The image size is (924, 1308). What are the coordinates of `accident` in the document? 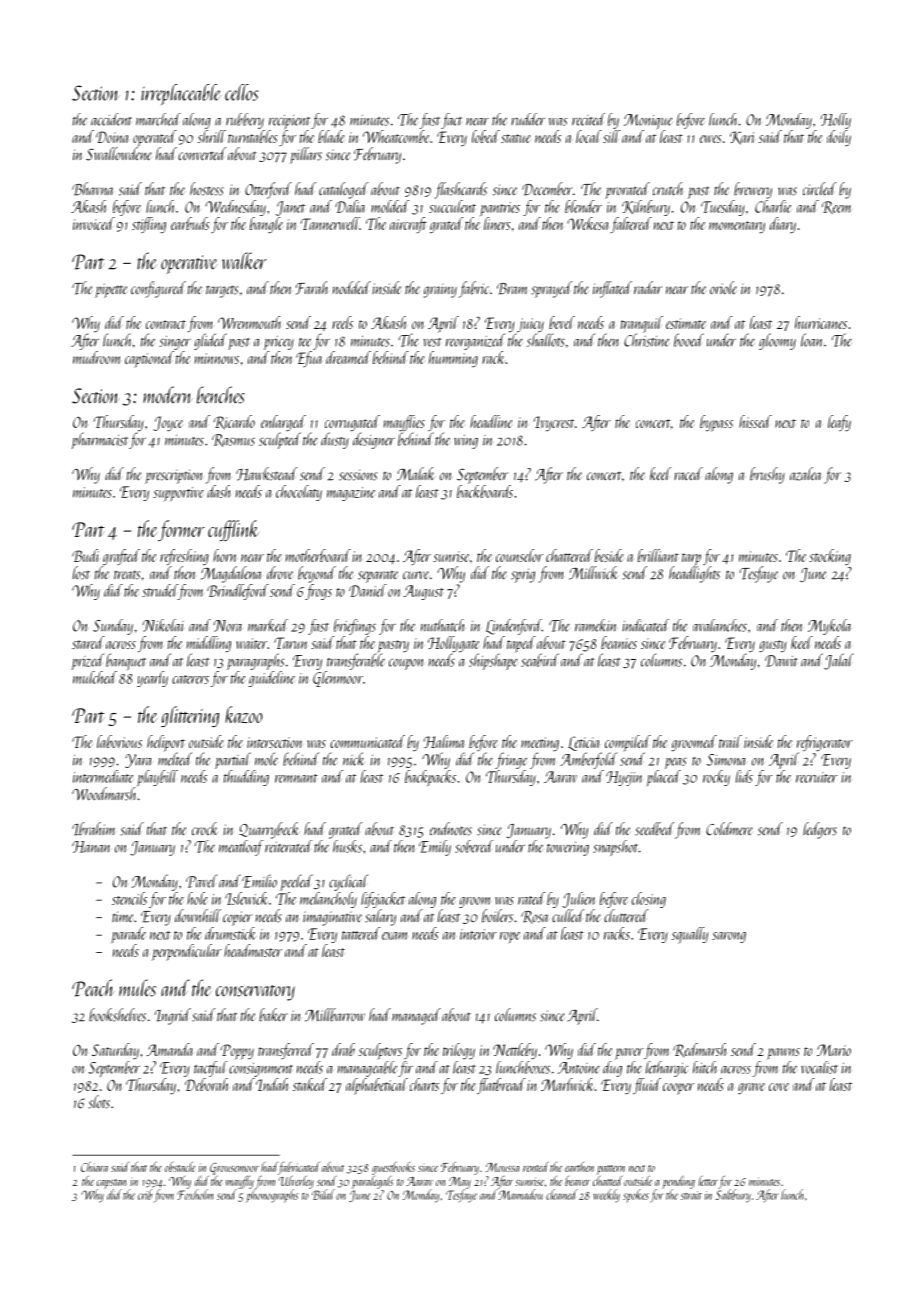 It's located at (111, 119).
